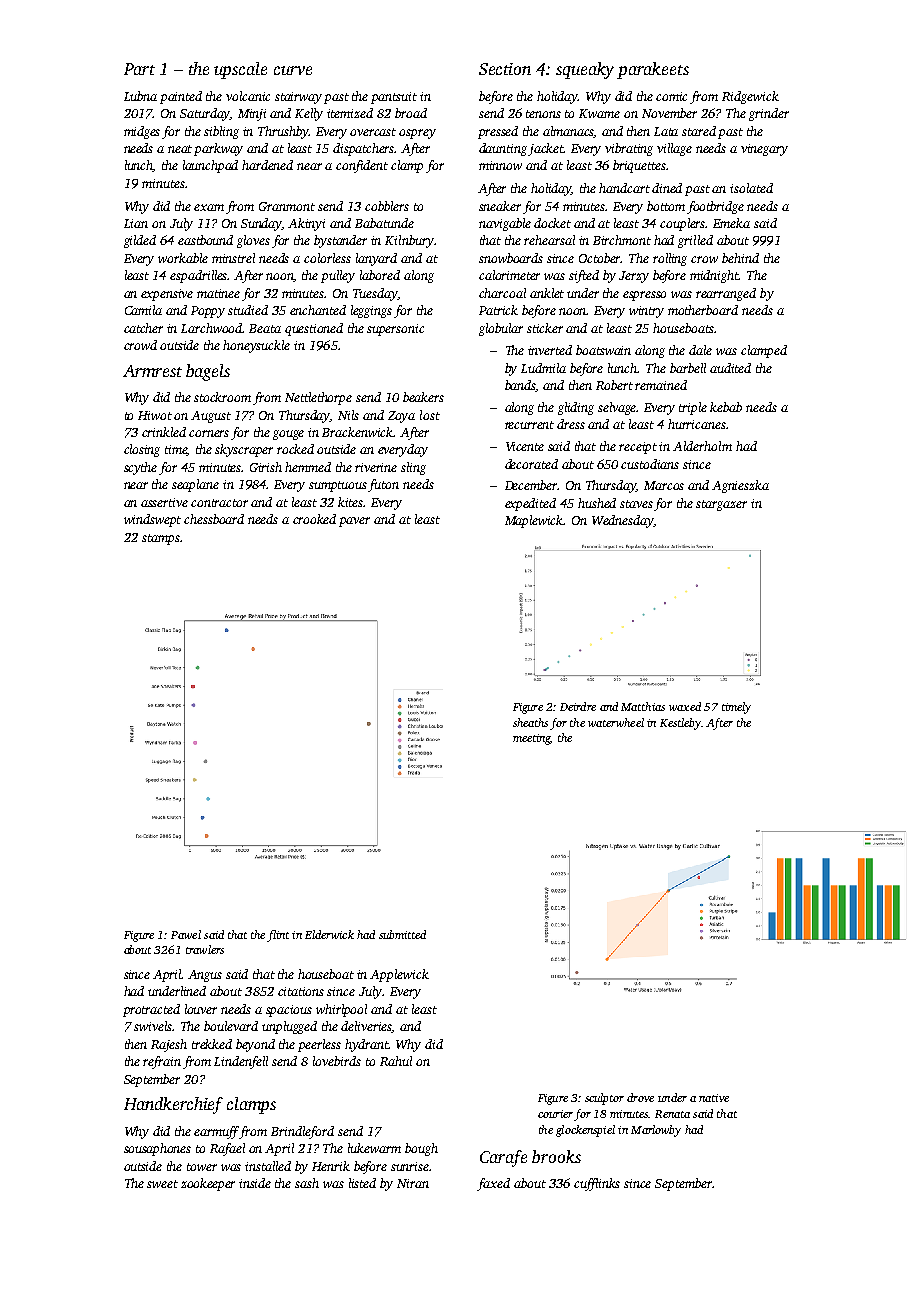 This page has height=1308, width=924. What do you see at coordinates (354, 522) in the page?
I see `paver` at bounding box center [354, 522].
